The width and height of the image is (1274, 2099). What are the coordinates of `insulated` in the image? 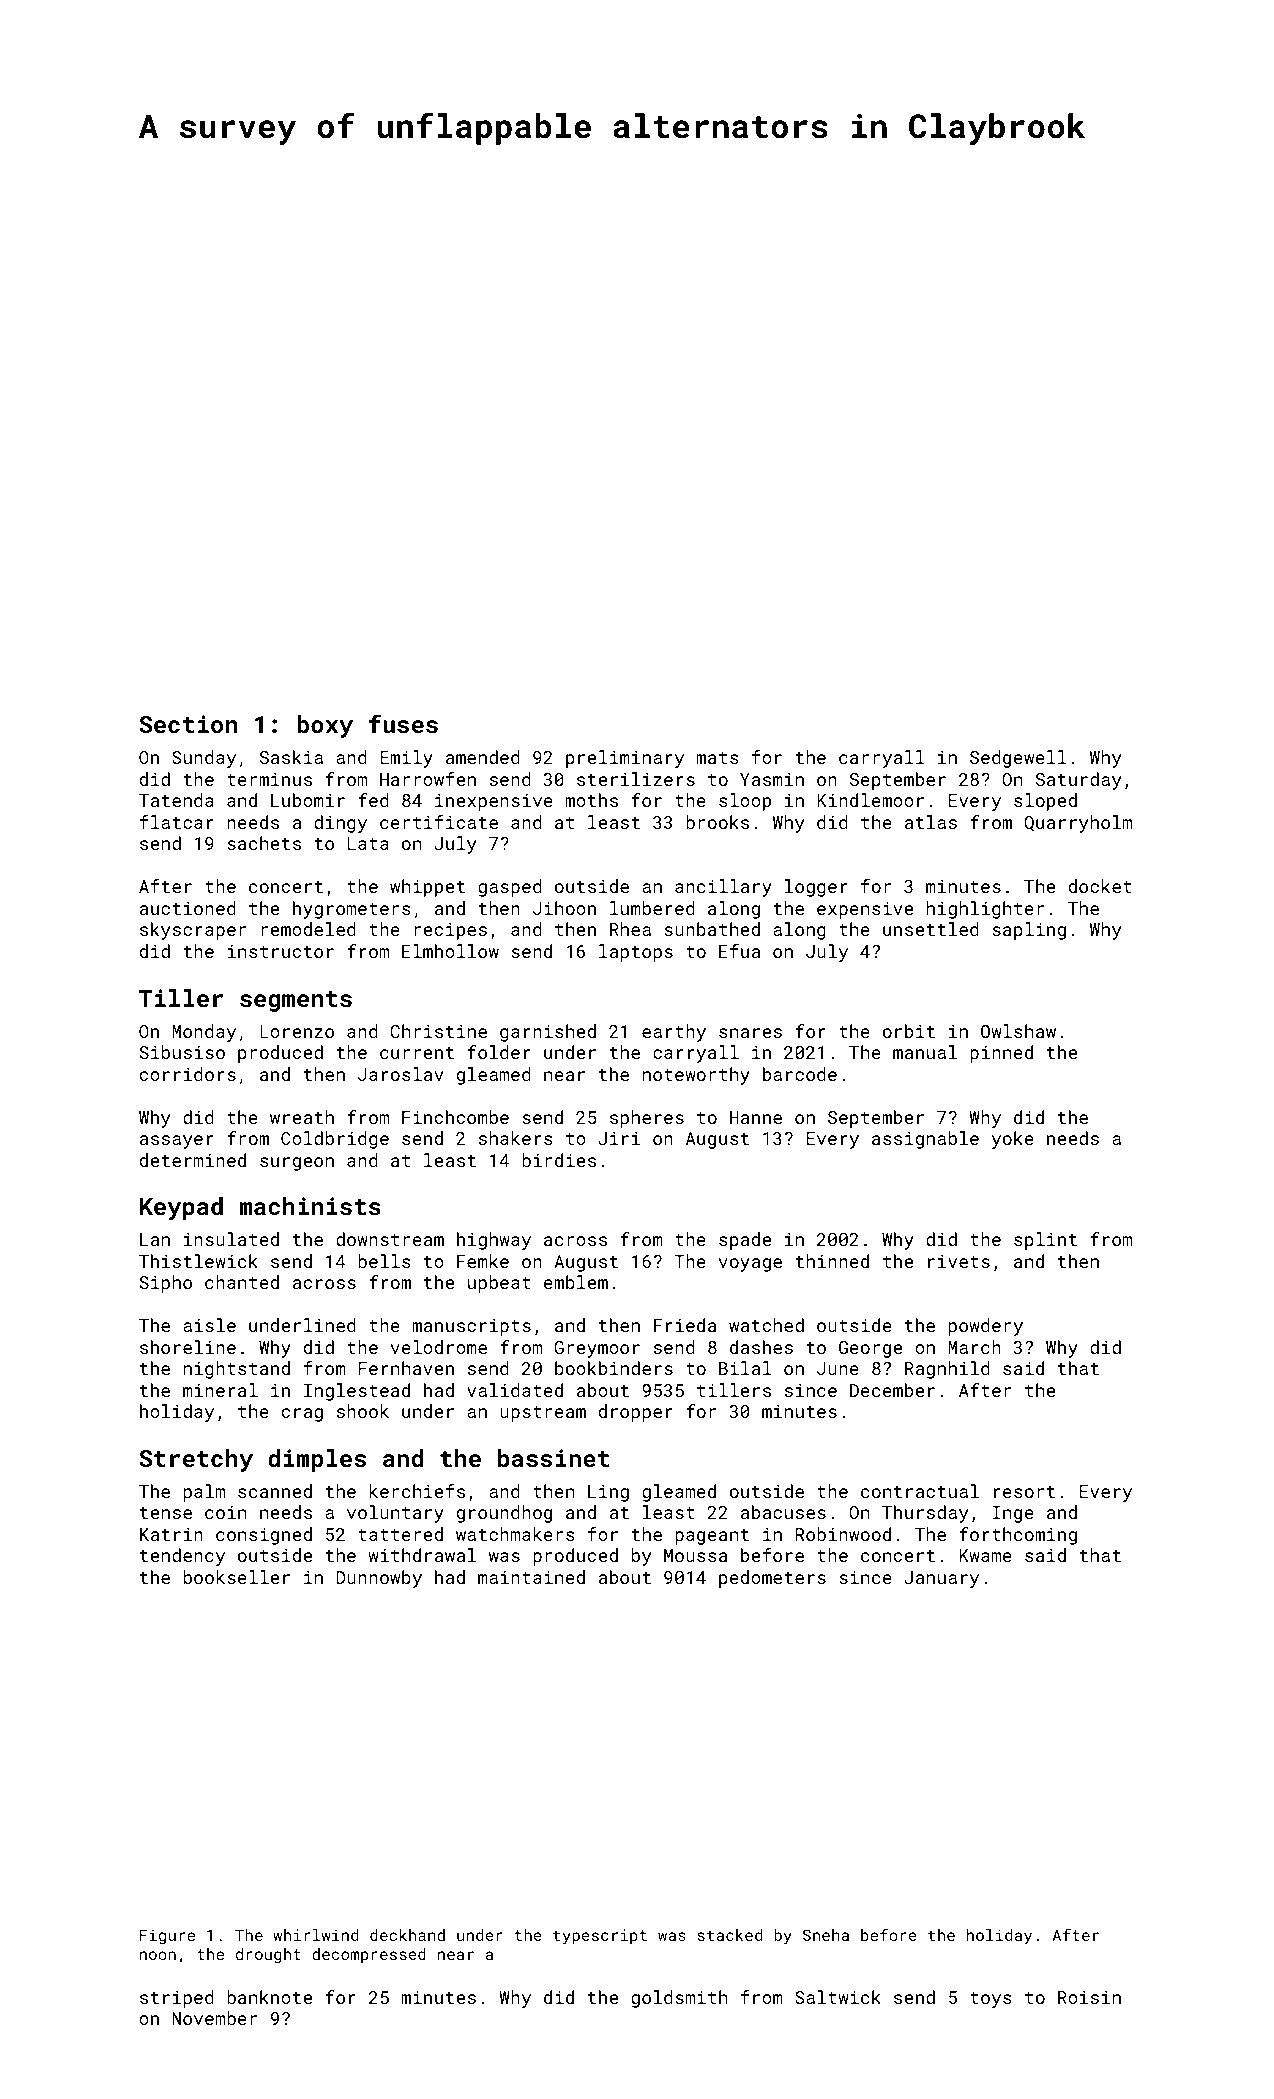 It's located at (231, 1239).
